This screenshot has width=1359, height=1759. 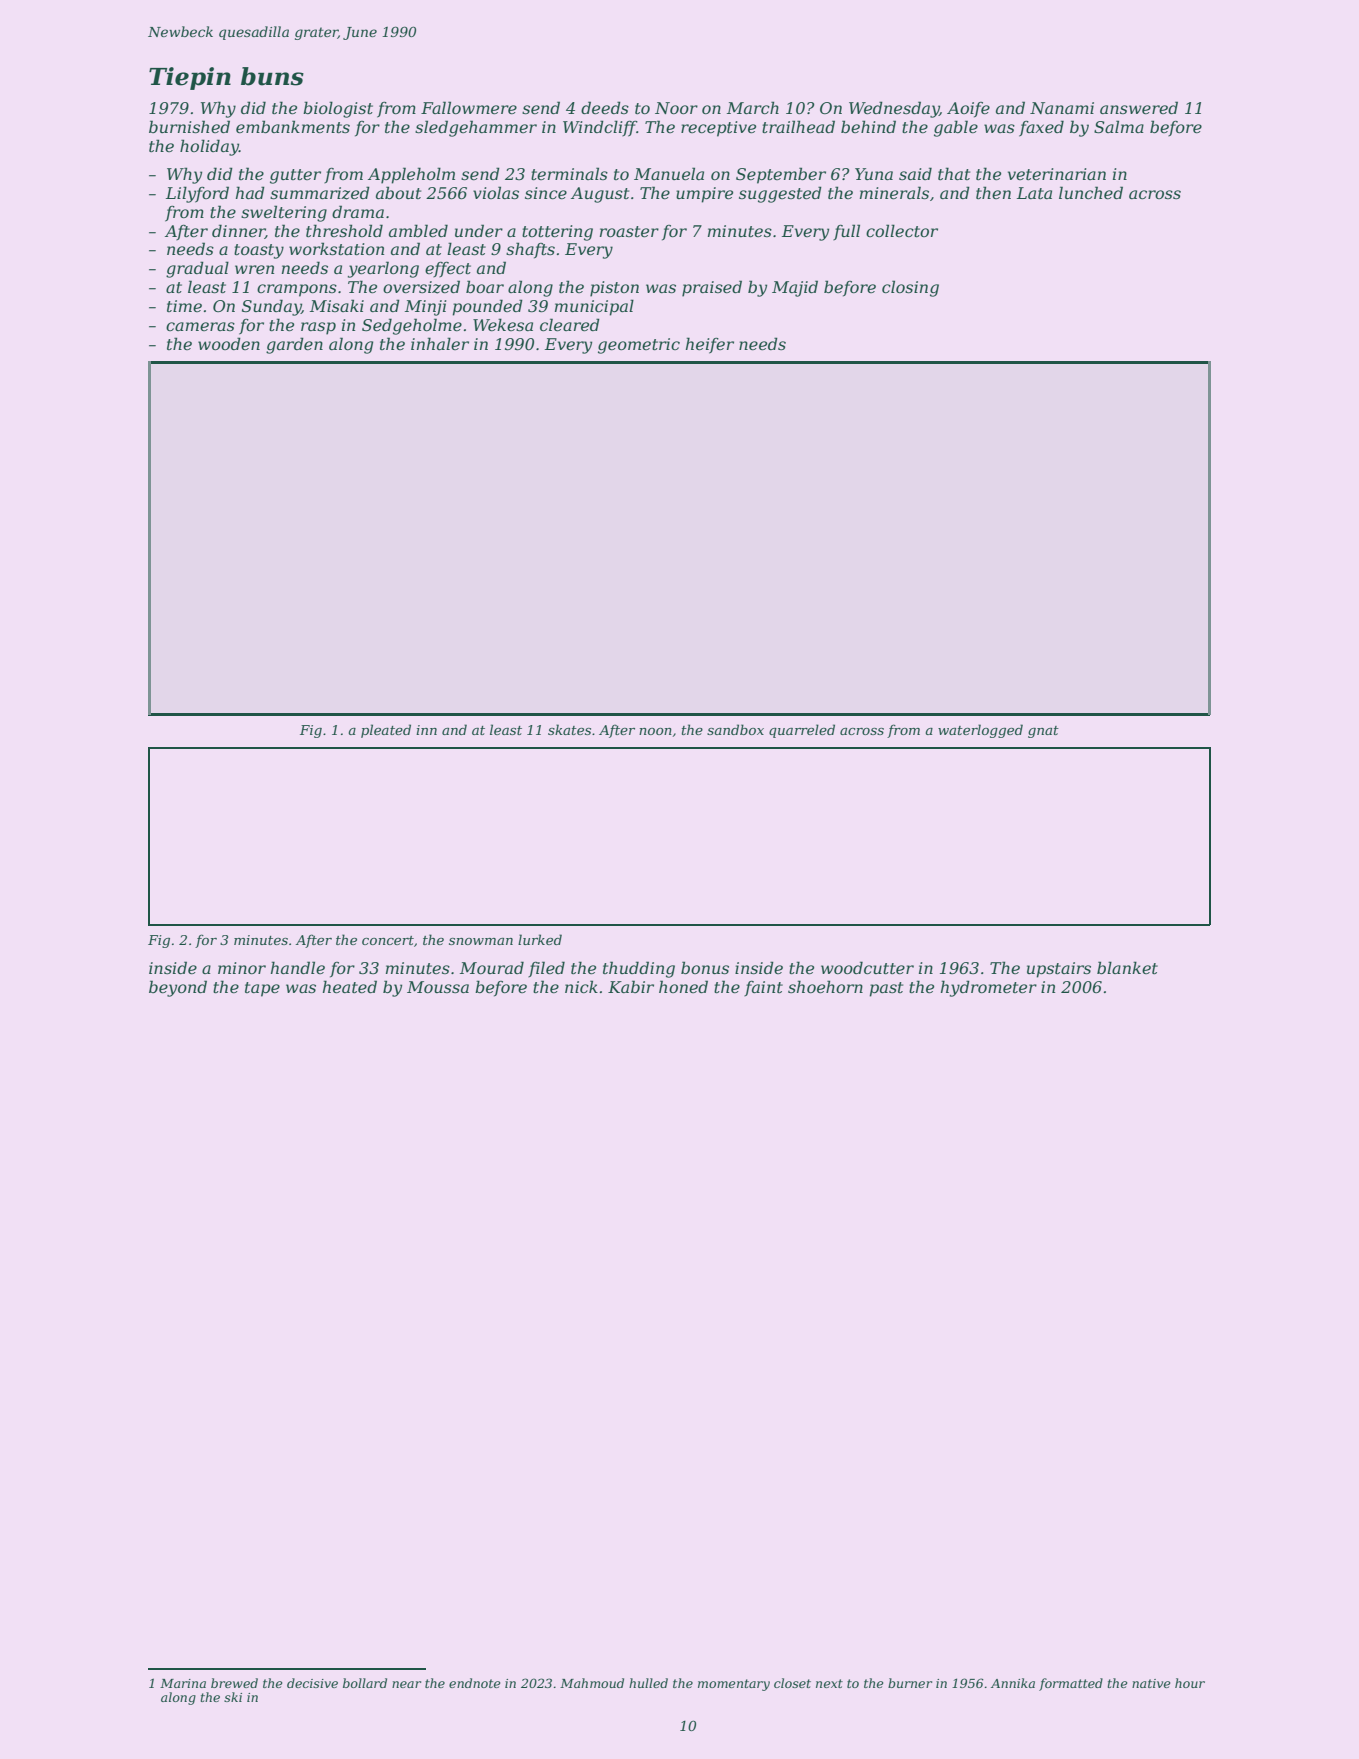 What do you see at coordinates (233, 1697) in the screenshot?
I see `ski` at bounding box center [233, 1697].
